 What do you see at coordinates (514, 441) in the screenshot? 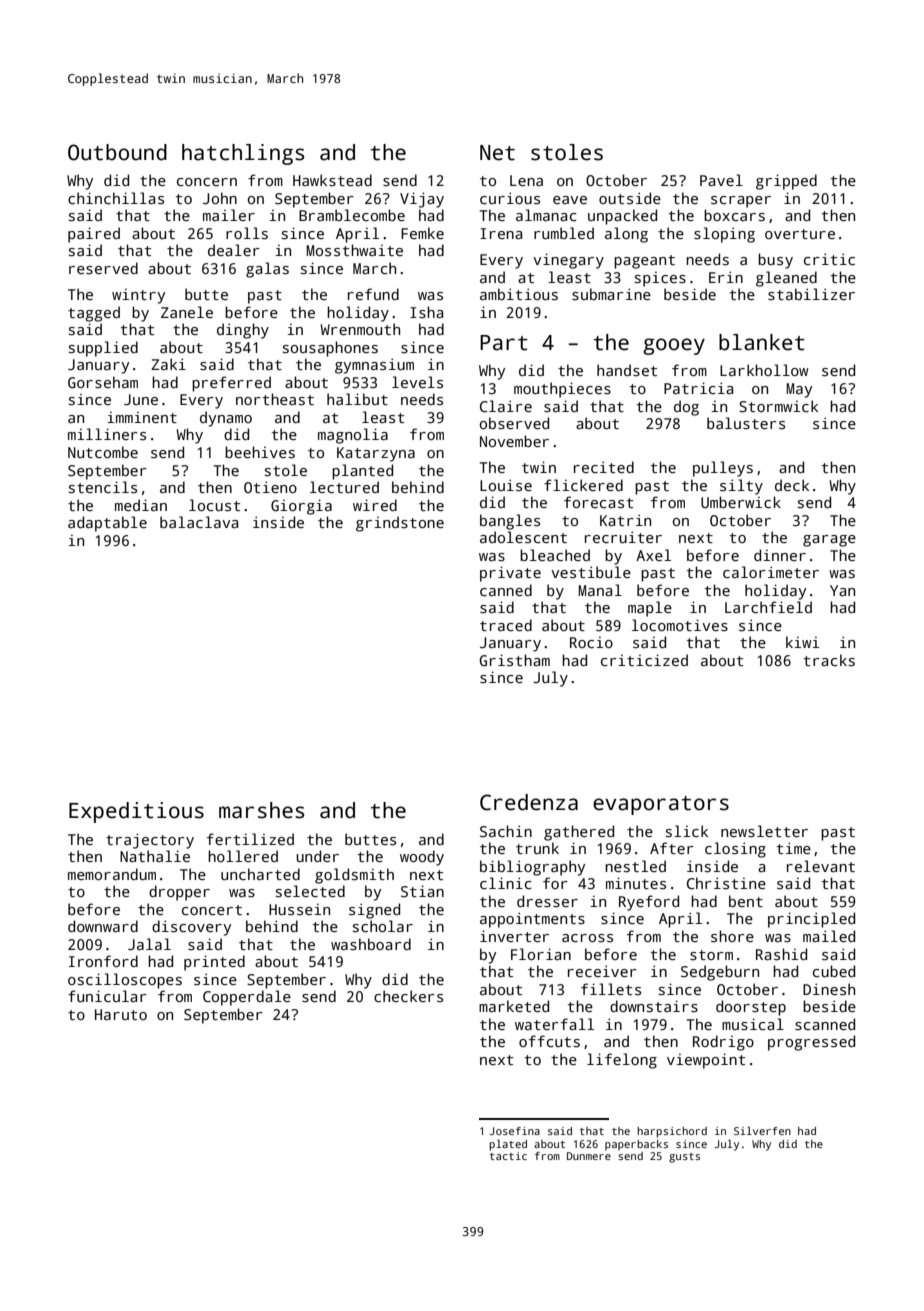
I see `November` at bounding box center [514, 441].
